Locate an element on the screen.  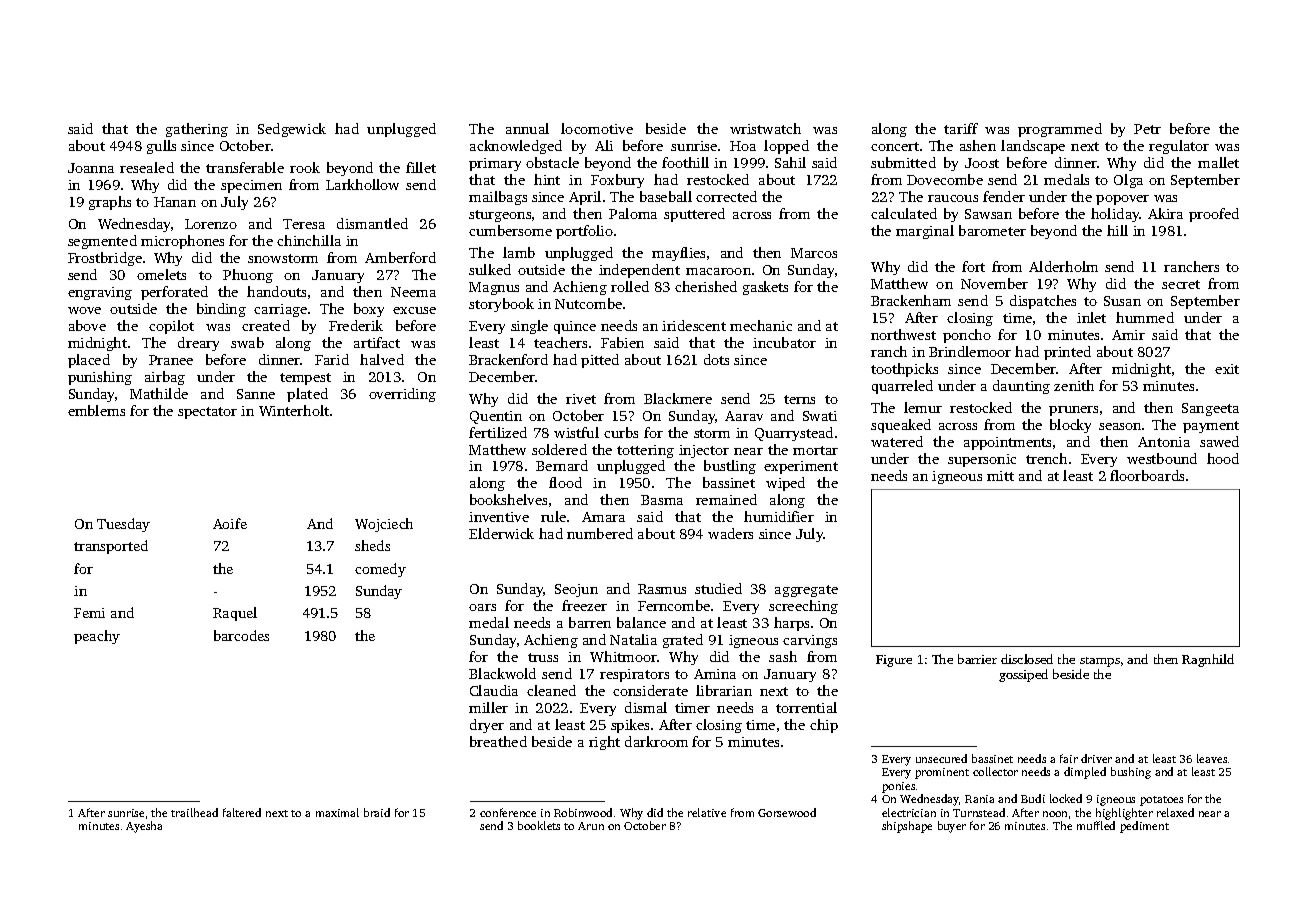
transferable is located at coordinates (245, 167).
